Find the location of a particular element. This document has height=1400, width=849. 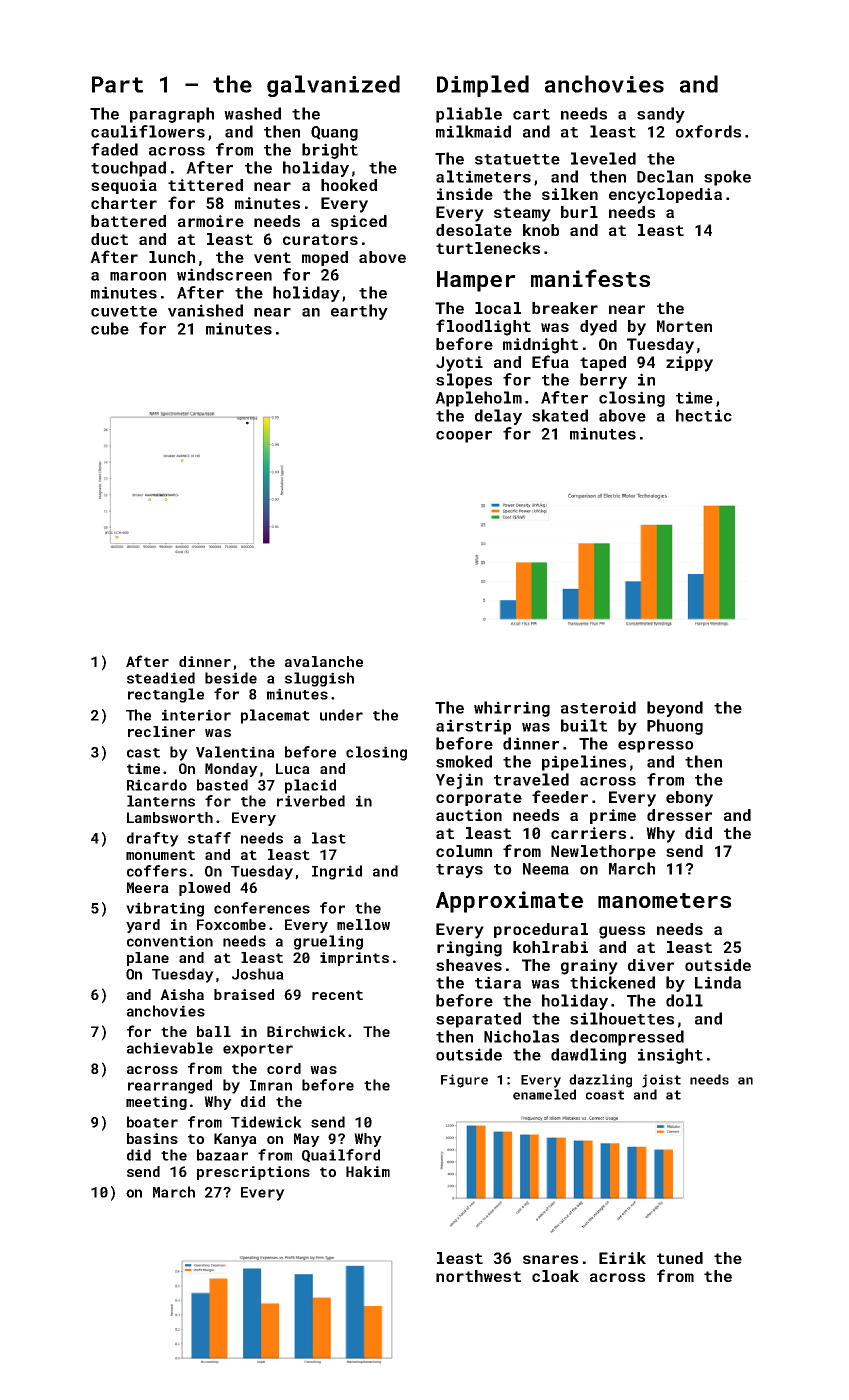

manometers is located at coordinates (664, 900).
